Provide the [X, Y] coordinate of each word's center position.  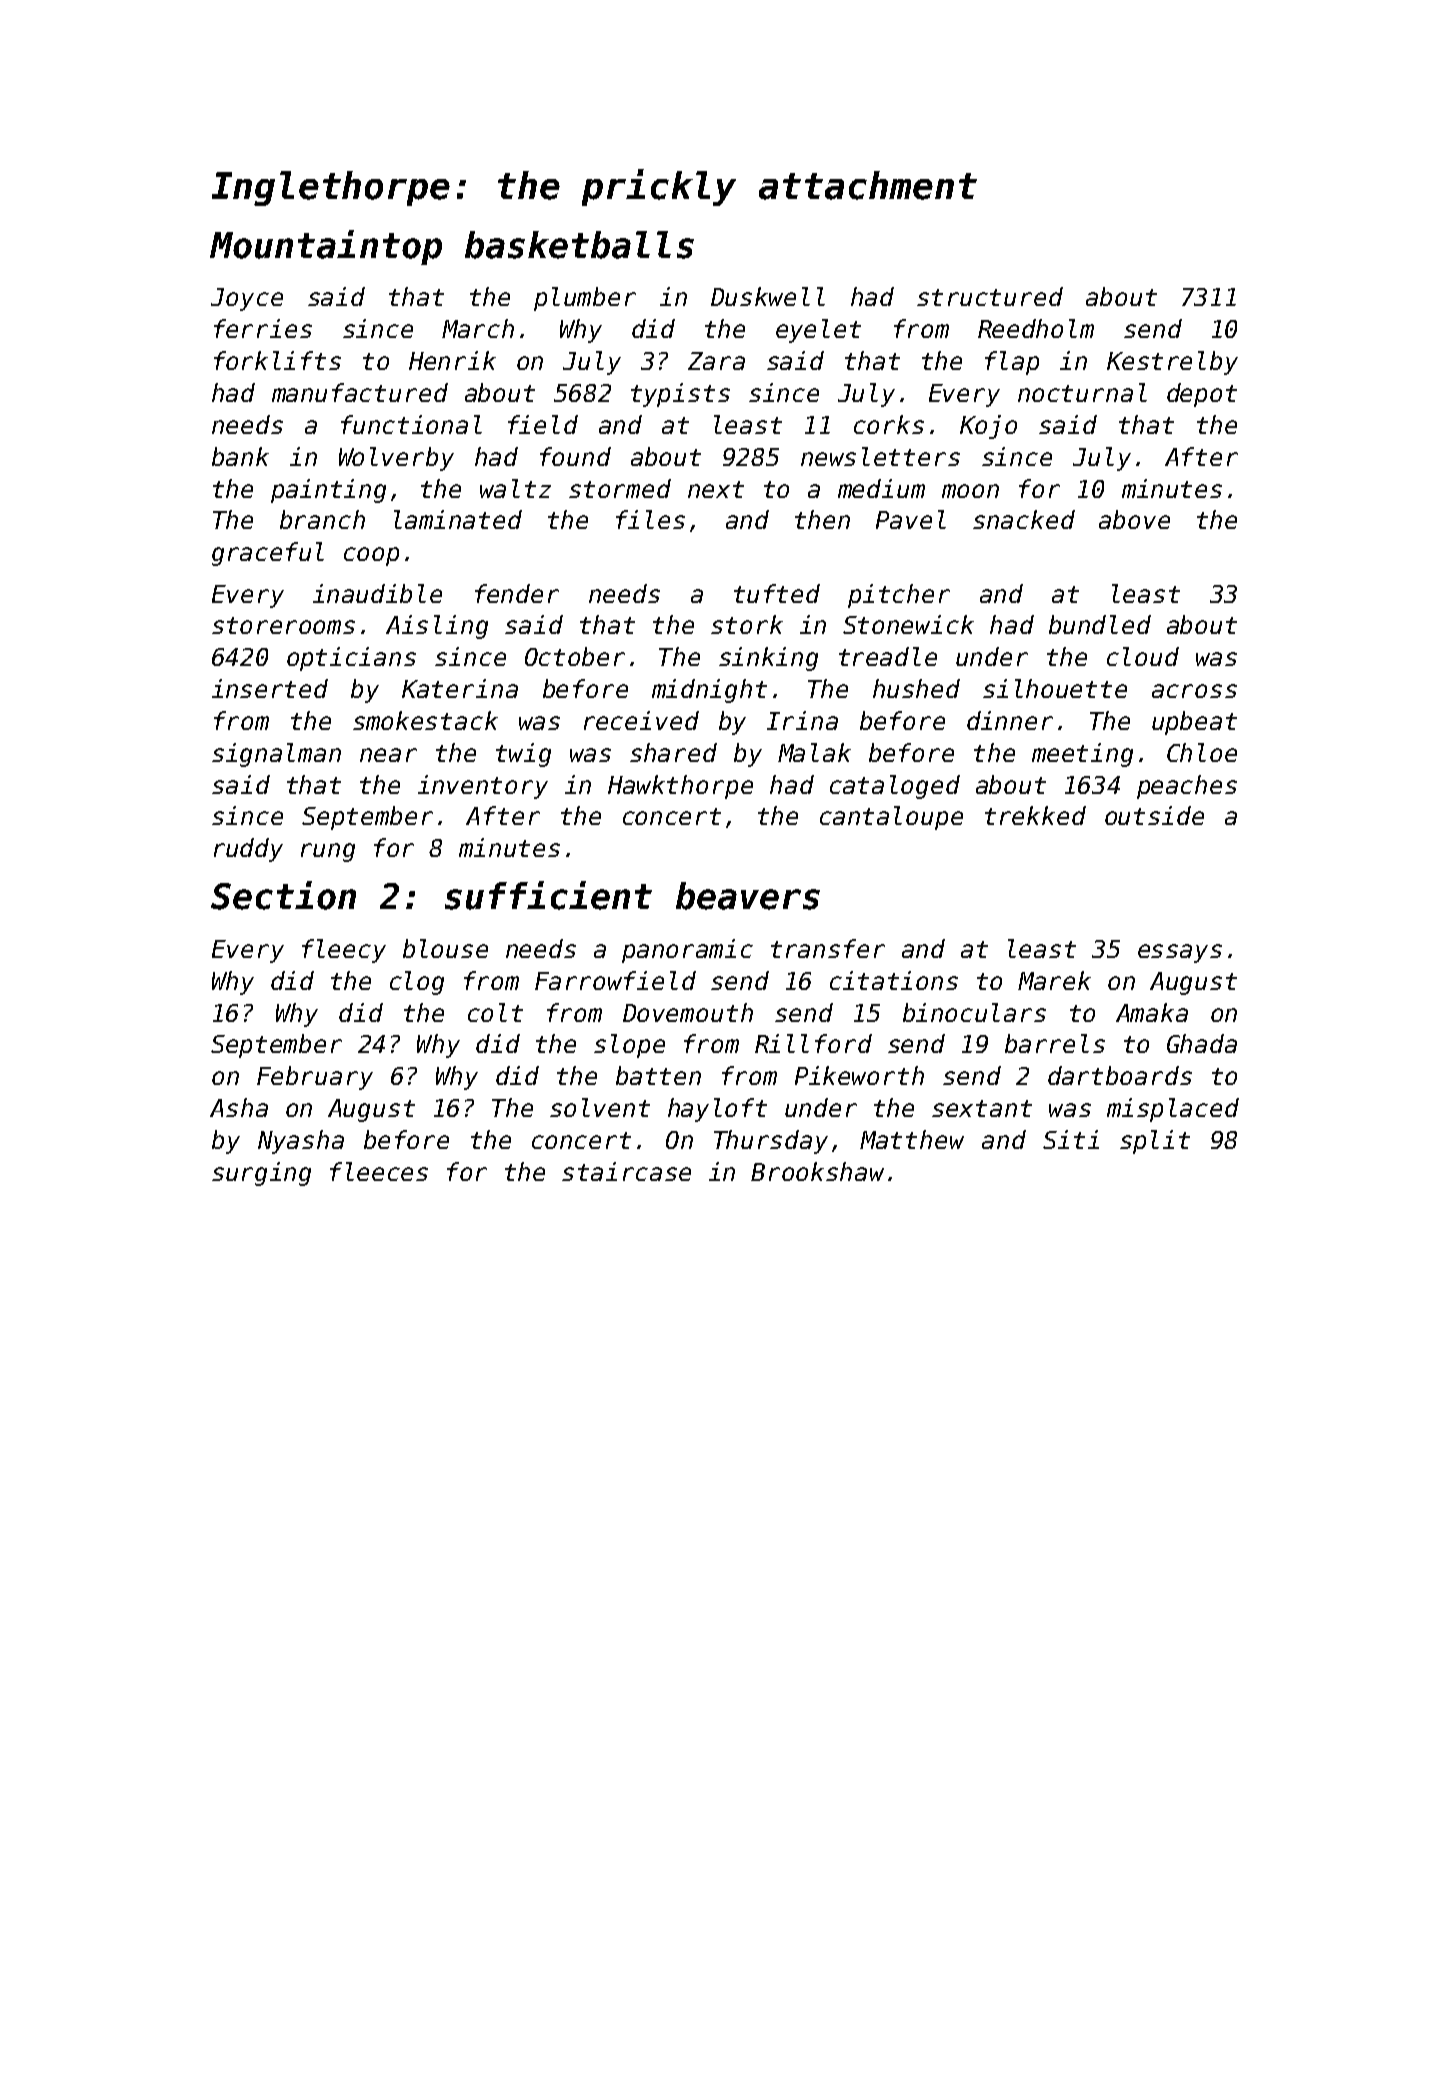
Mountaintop [326, 247]
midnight [709, 691]
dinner [1010, 720]
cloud [1143, 656]
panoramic [687, 951]
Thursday [771, 1142]
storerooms [283, 625]
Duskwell [768, 296]
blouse [445, 948]
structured [990, 296]
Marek [1054, 980]
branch [322, 519]
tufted [777, 593]
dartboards [1120, 1075]
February [315, 1078]
